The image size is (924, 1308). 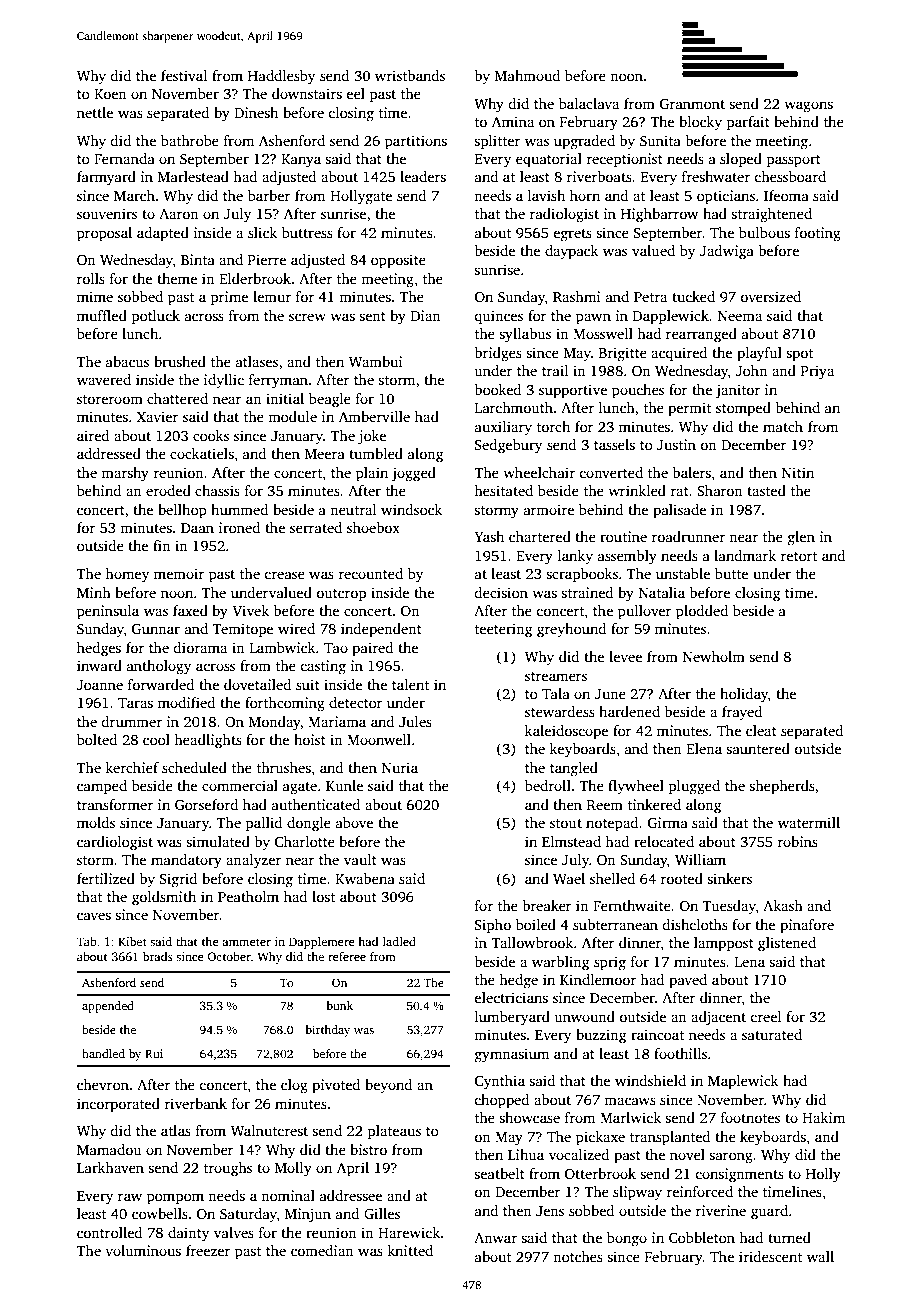 I want to click on Jadwiga, so click(x=727, y=252).
